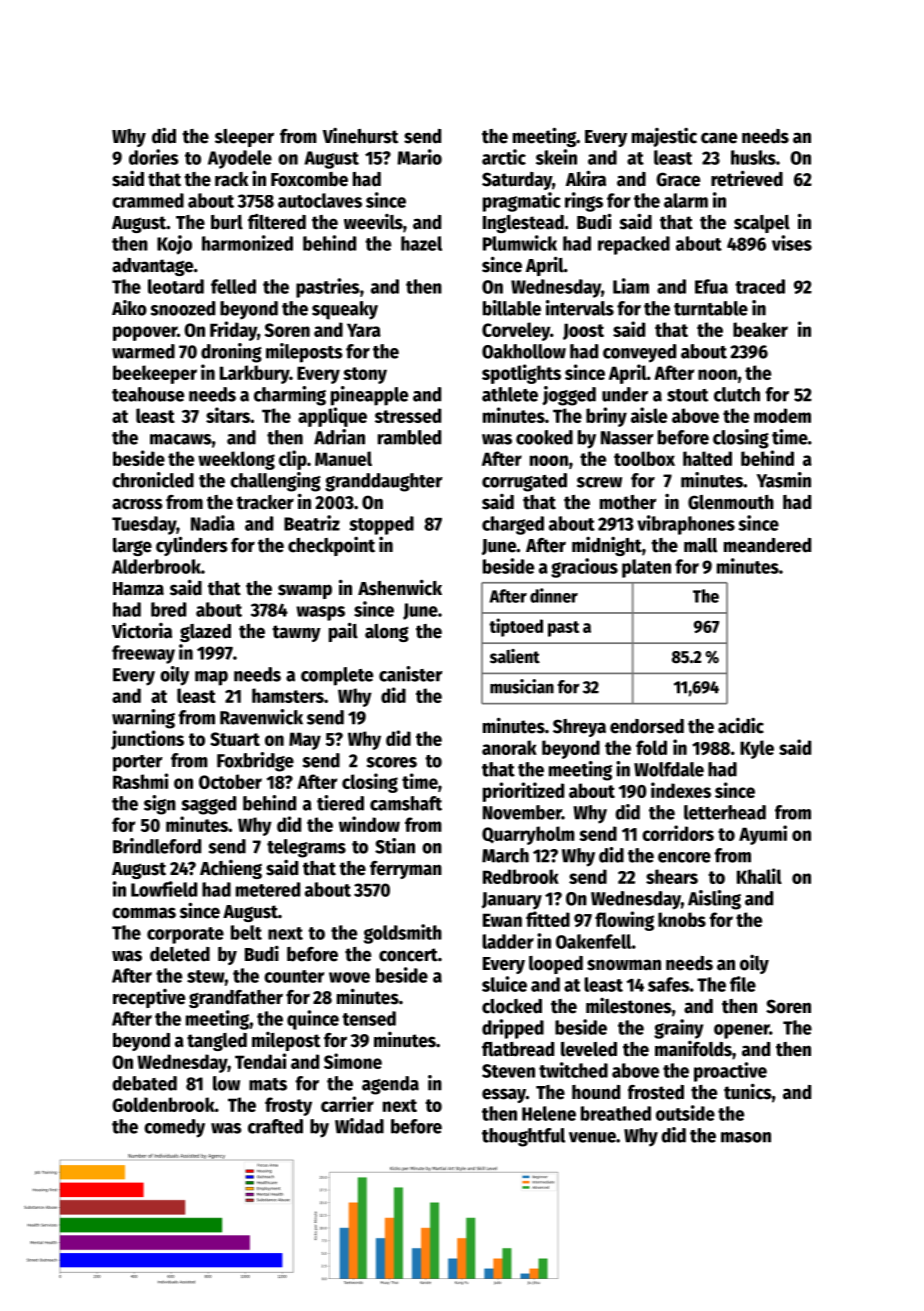 The image size is (924, 1311). What do you see at coordinates (154, 157) in the image?
I see `dories` at bounding box center [154, 157].
